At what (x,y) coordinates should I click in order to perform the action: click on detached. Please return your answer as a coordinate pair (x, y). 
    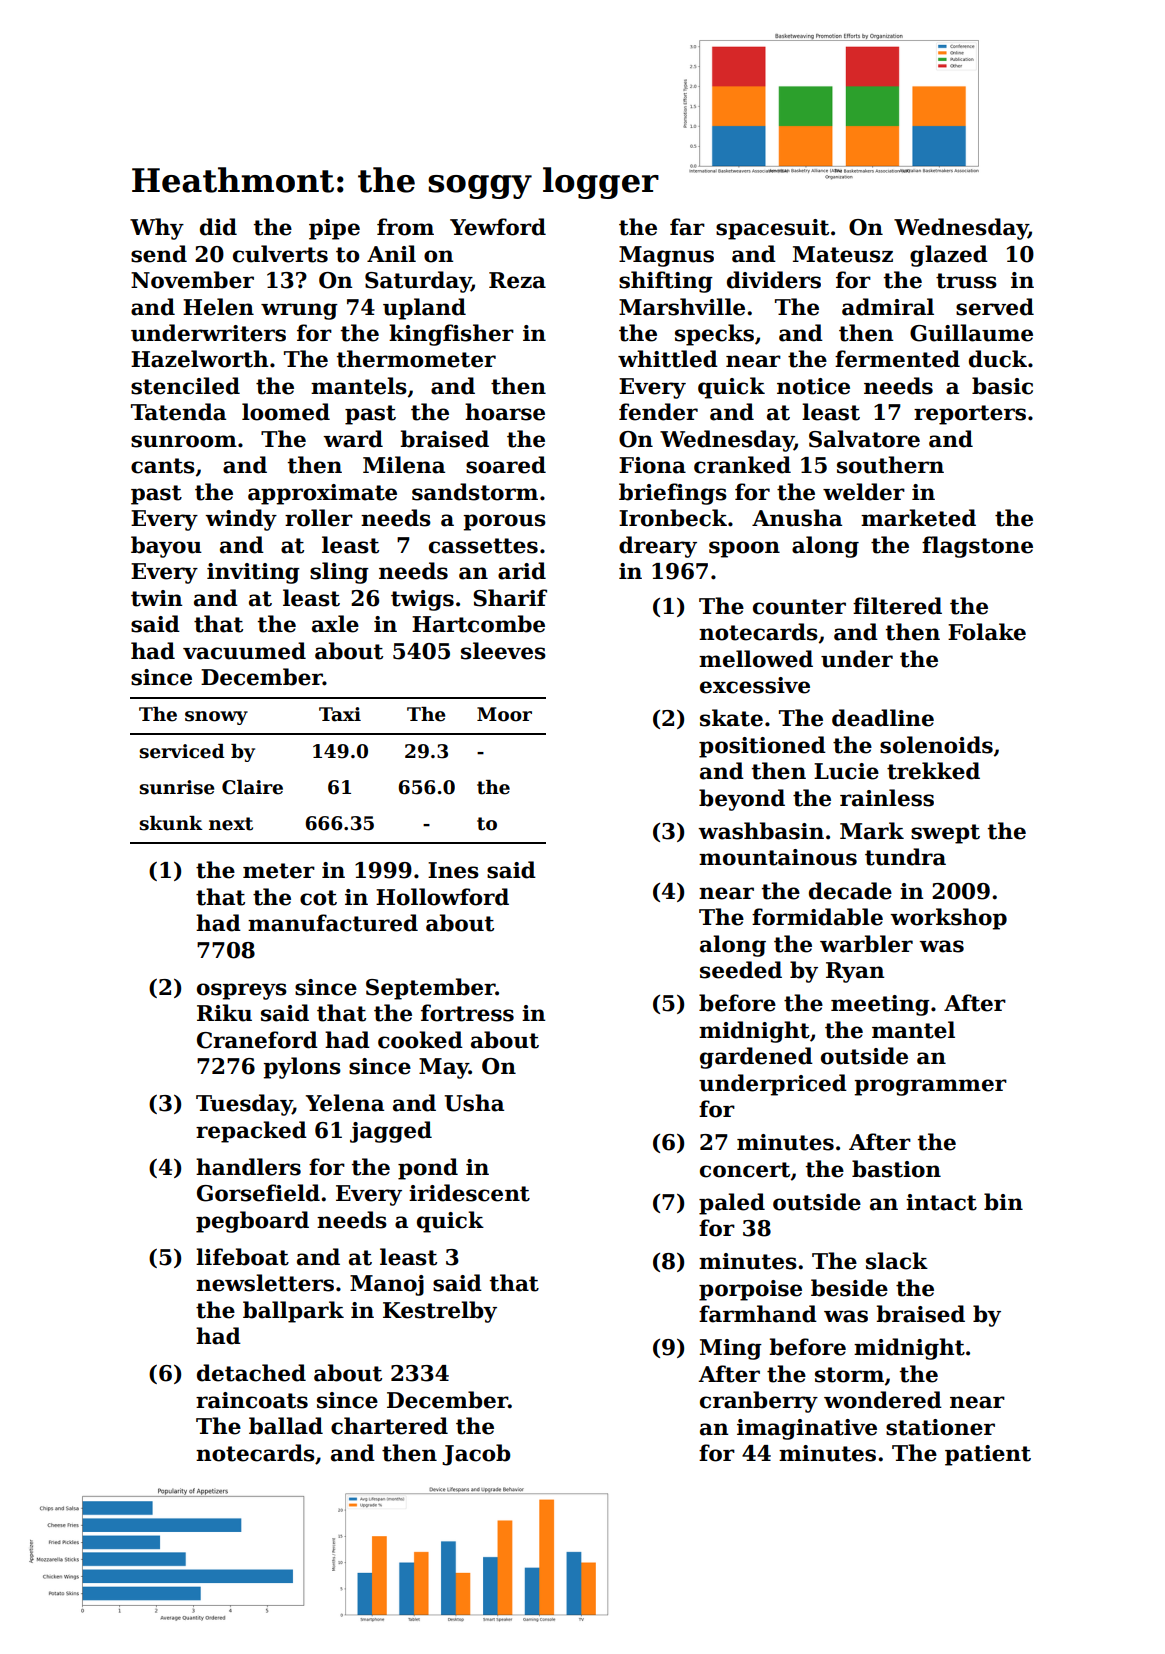
    Looking at the image, I should click on (251, 1373).
